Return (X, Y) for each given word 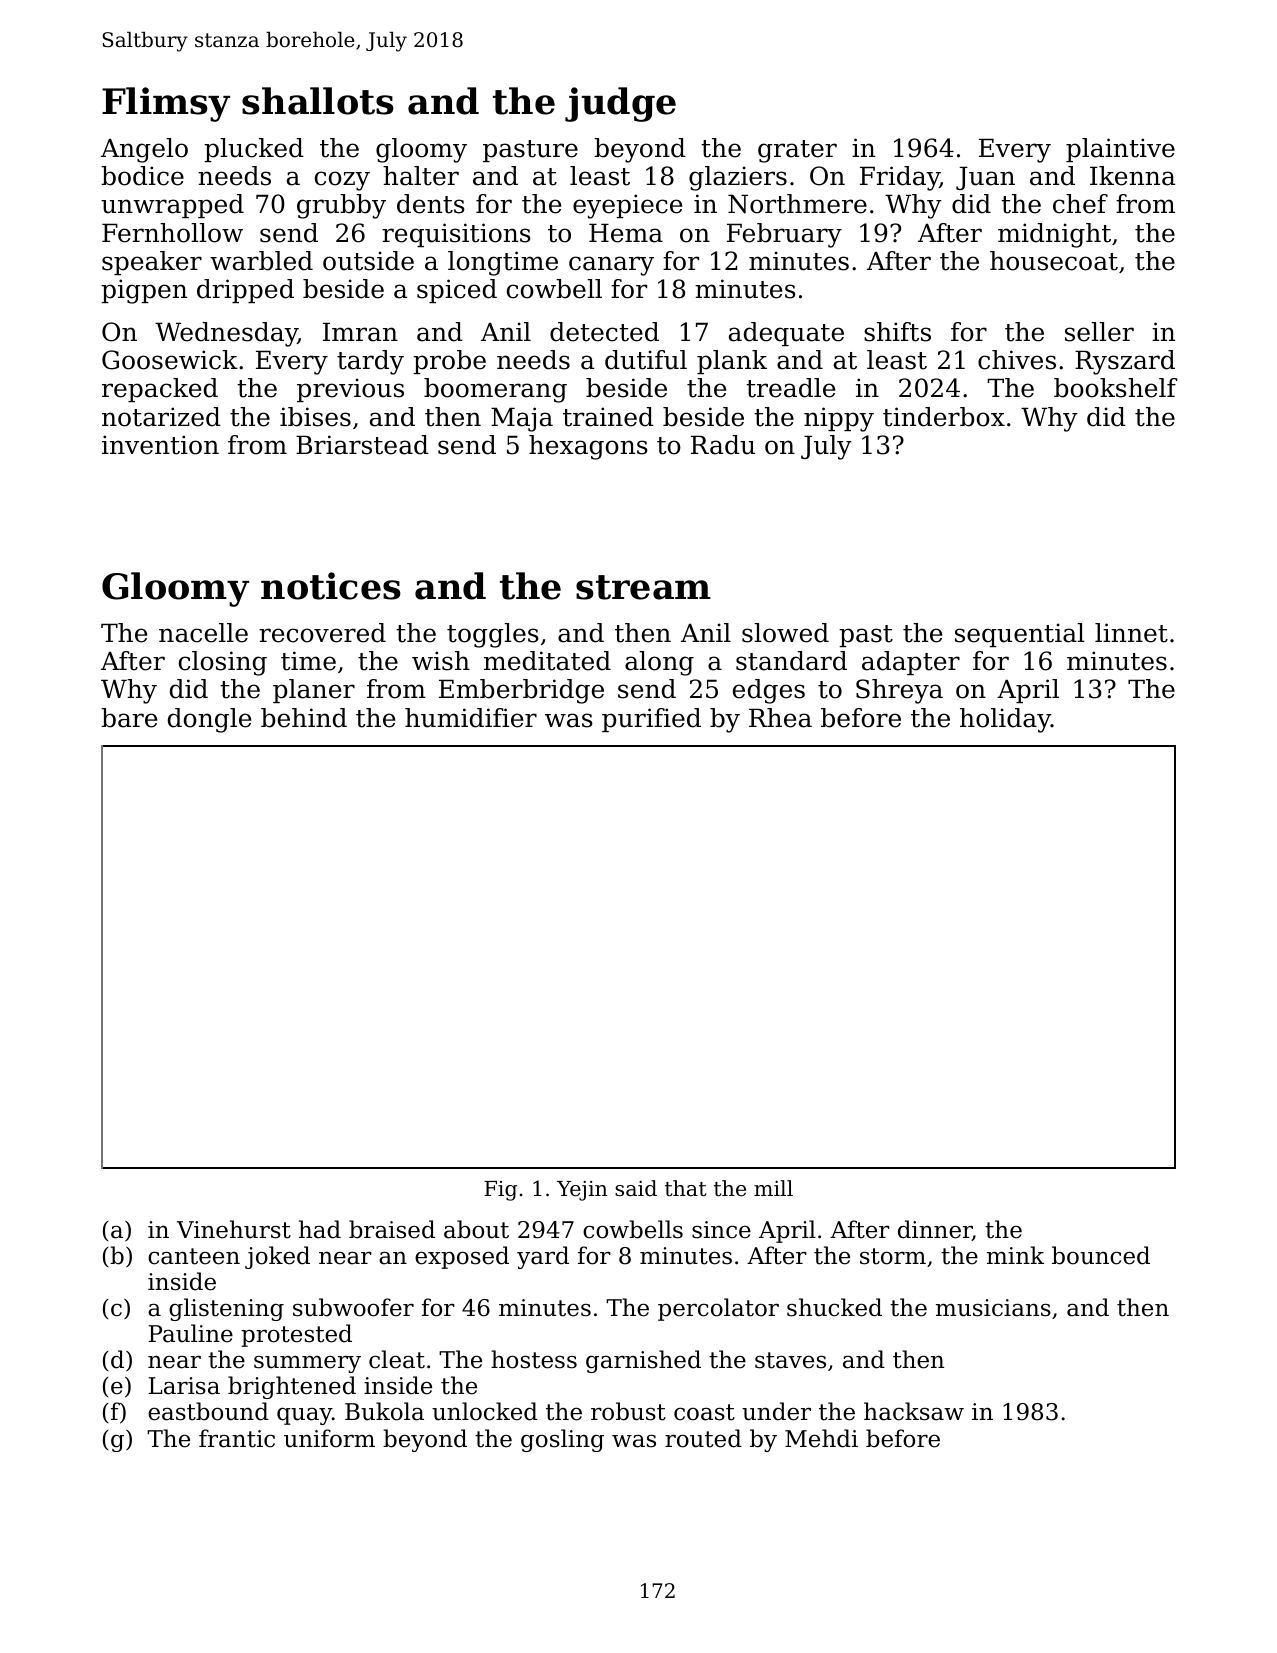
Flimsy (166, 104)
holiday (1005, 720)
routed (703, 1438)
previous (350, 390)
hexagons (588, 447)
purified (651, 720)
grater (797, 151)
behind (304, 718)
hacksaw (914, 1411)
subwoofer (353, 1307)
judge (620, 104)
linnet (1131, 633)
